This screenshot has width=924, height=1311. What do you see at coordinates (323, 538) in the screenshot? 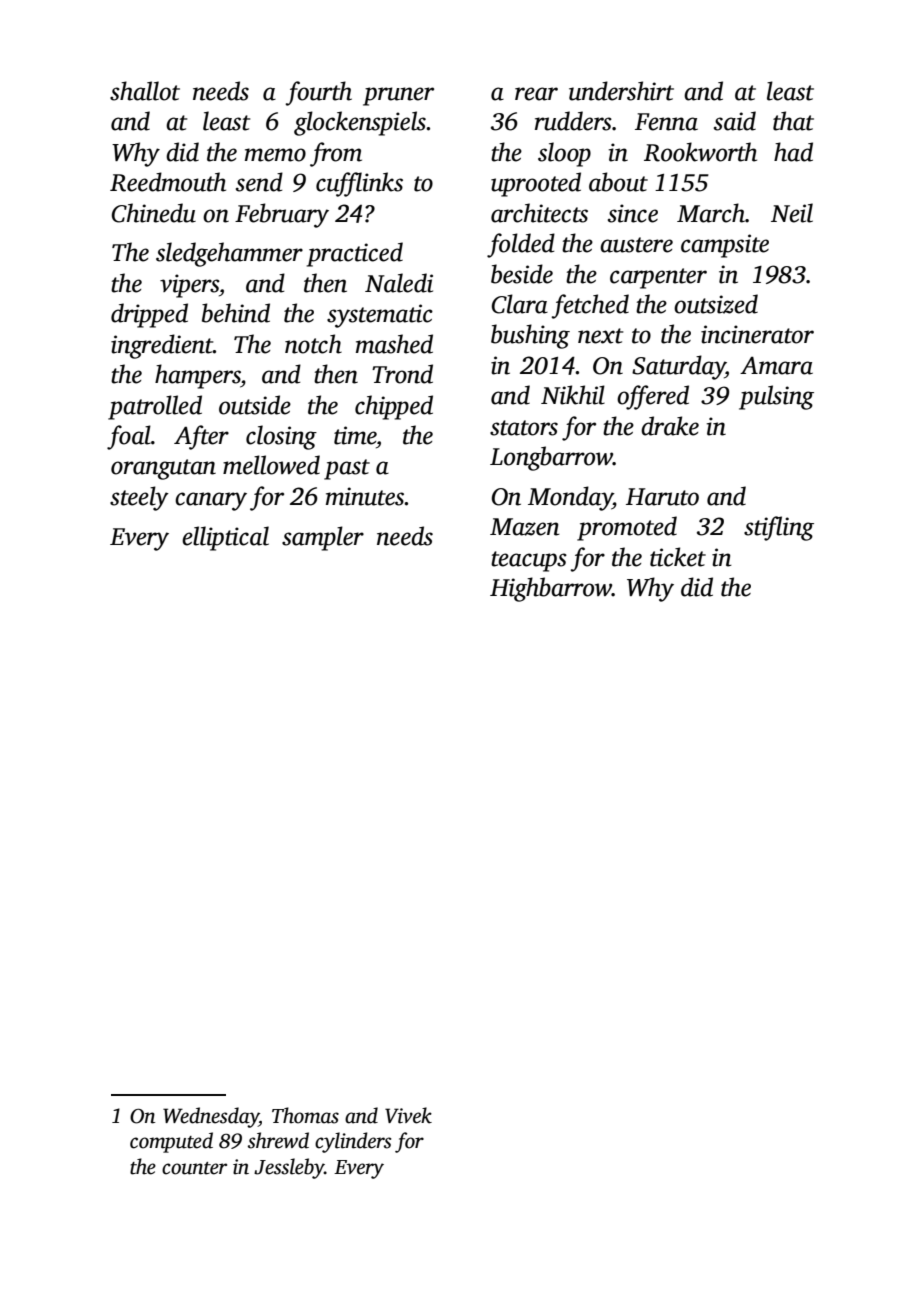
I see `sampler` at bounding box center [323, 538].
